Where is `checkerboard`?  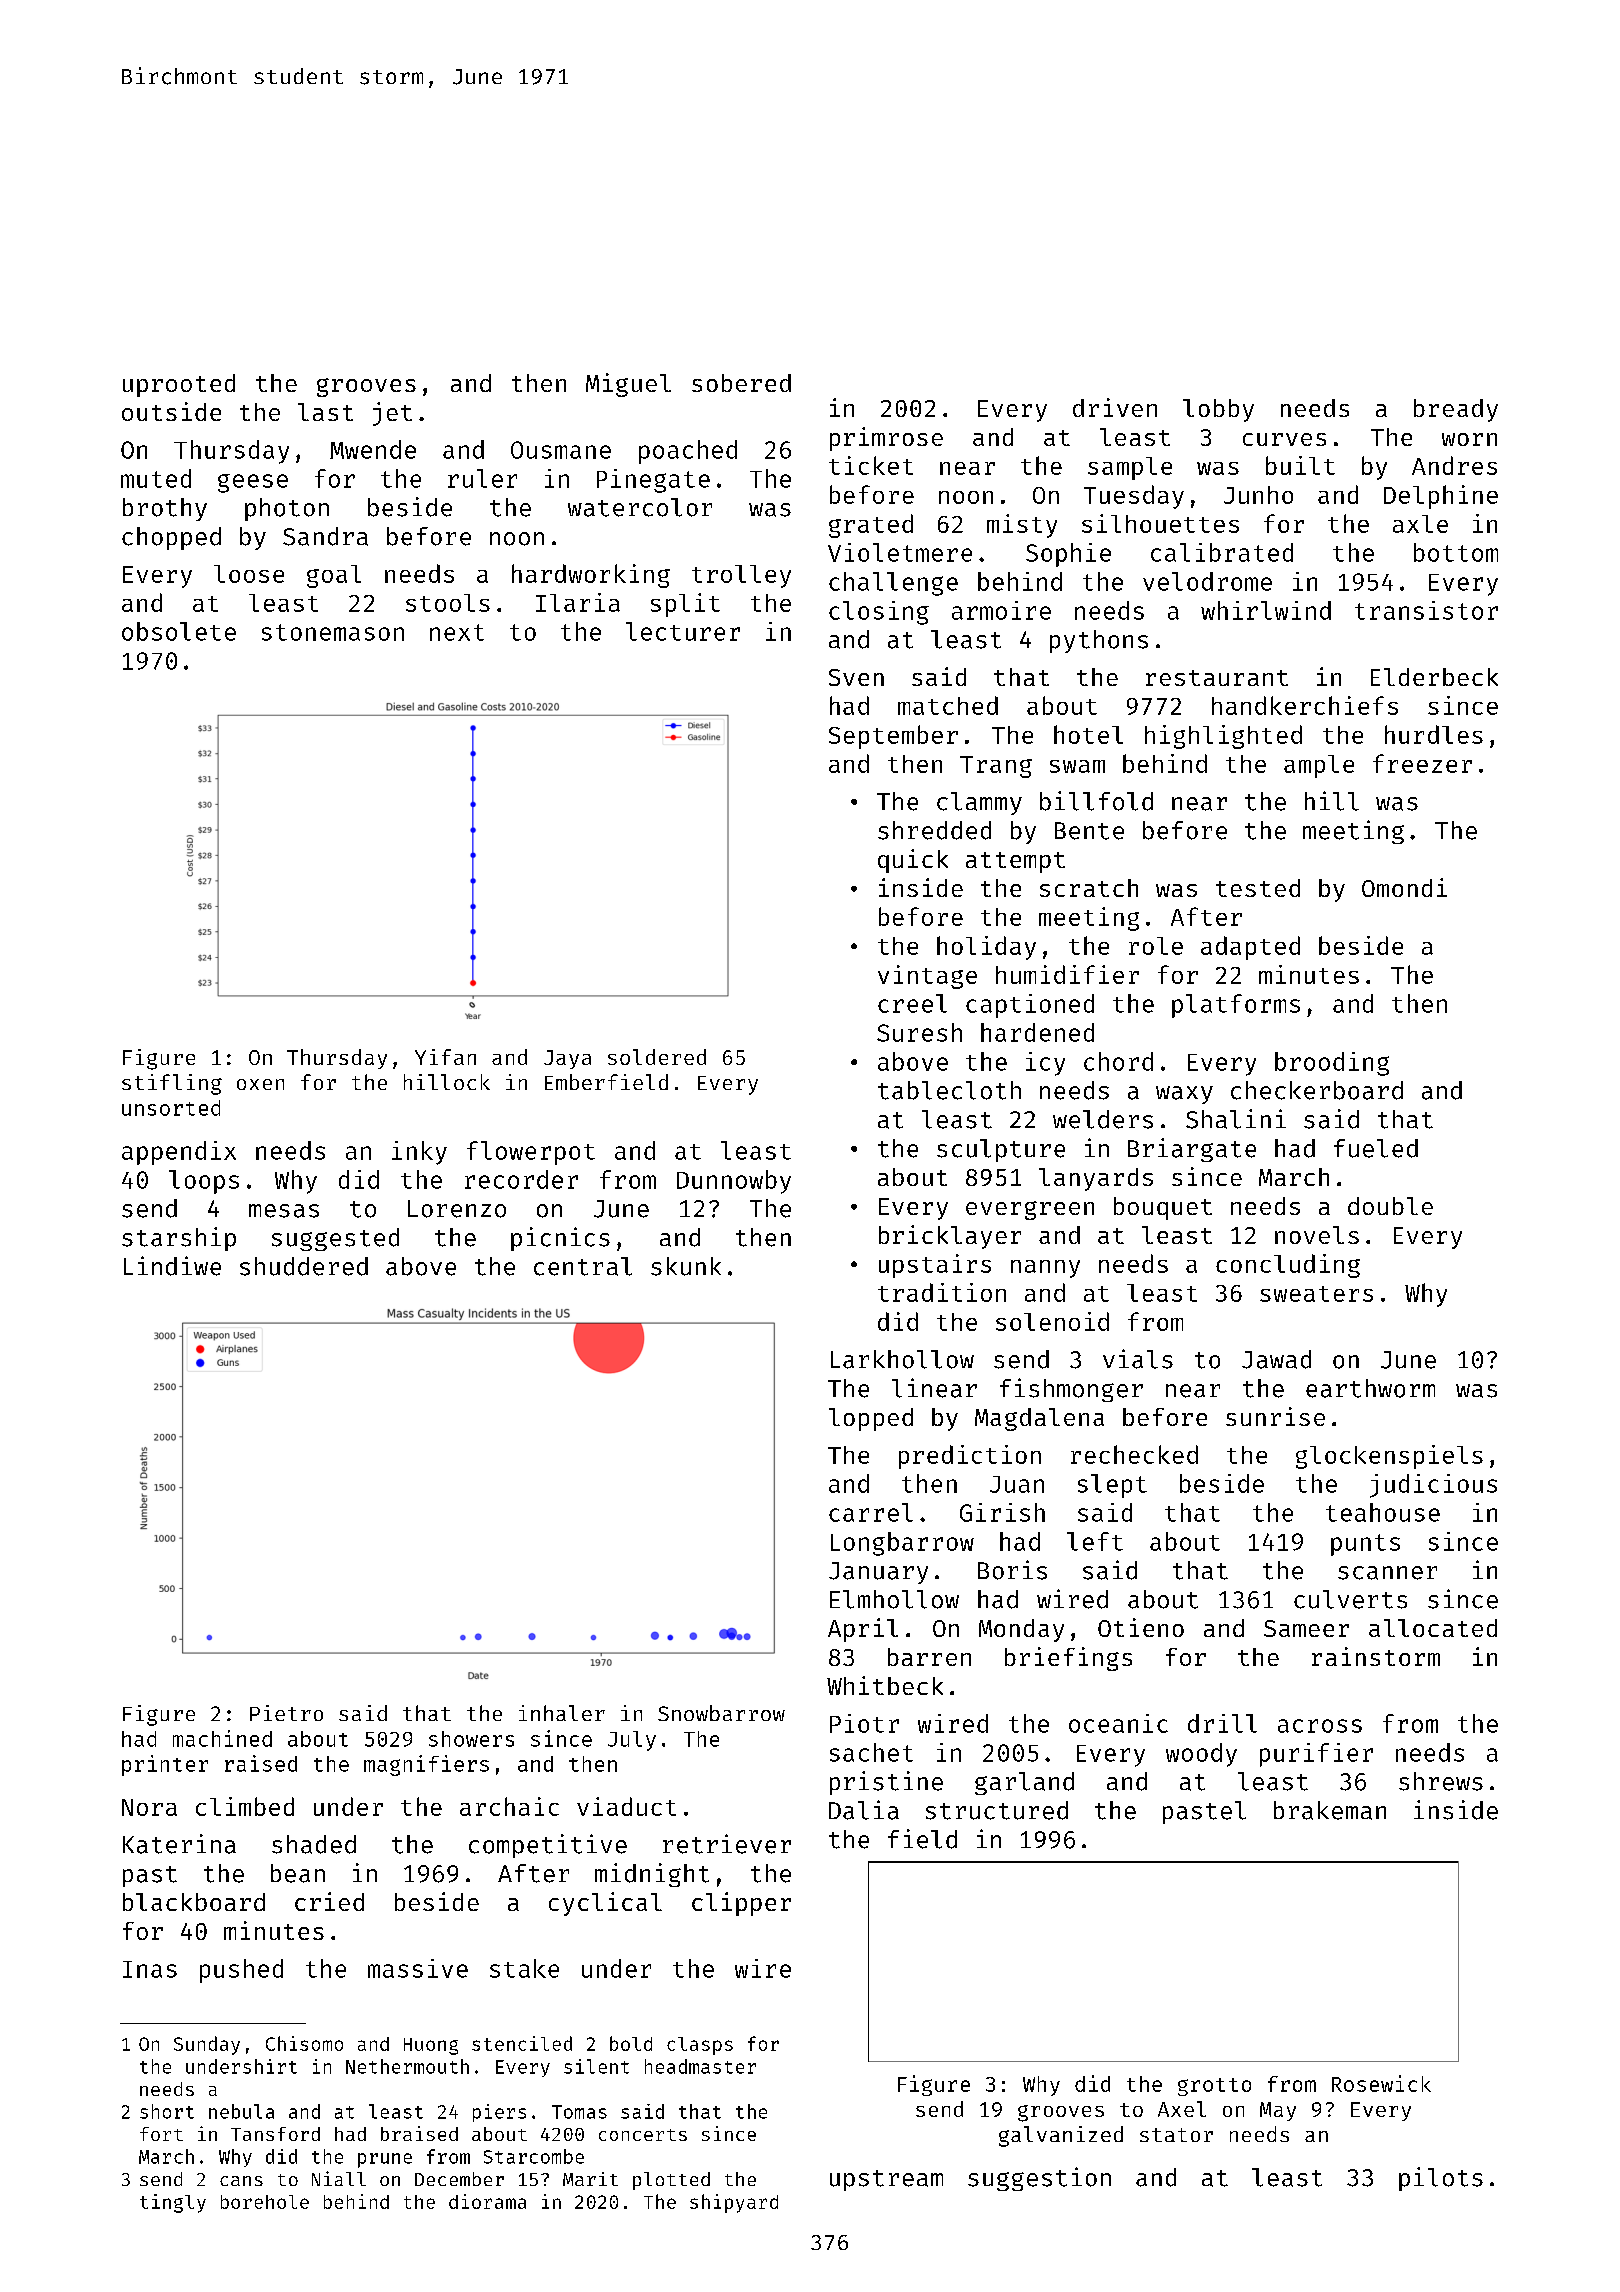
checkerboard is located at coordinates (1317, 1090).
